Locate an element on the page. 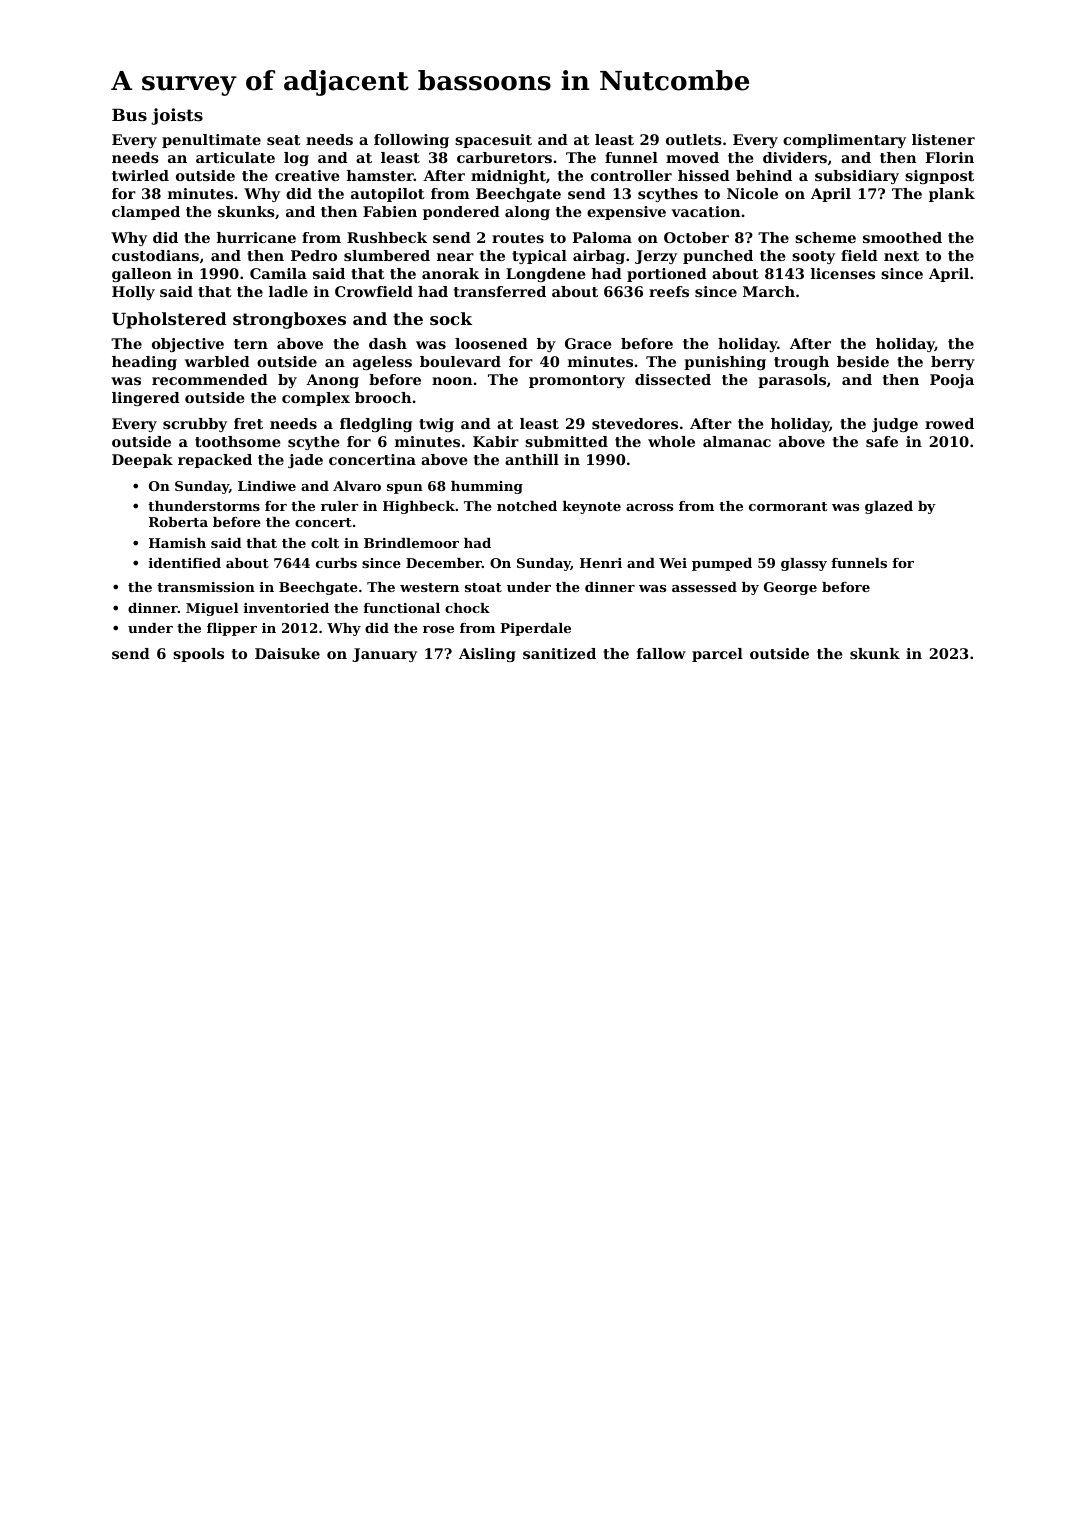  flipper is located at coordinates (232, 629).
